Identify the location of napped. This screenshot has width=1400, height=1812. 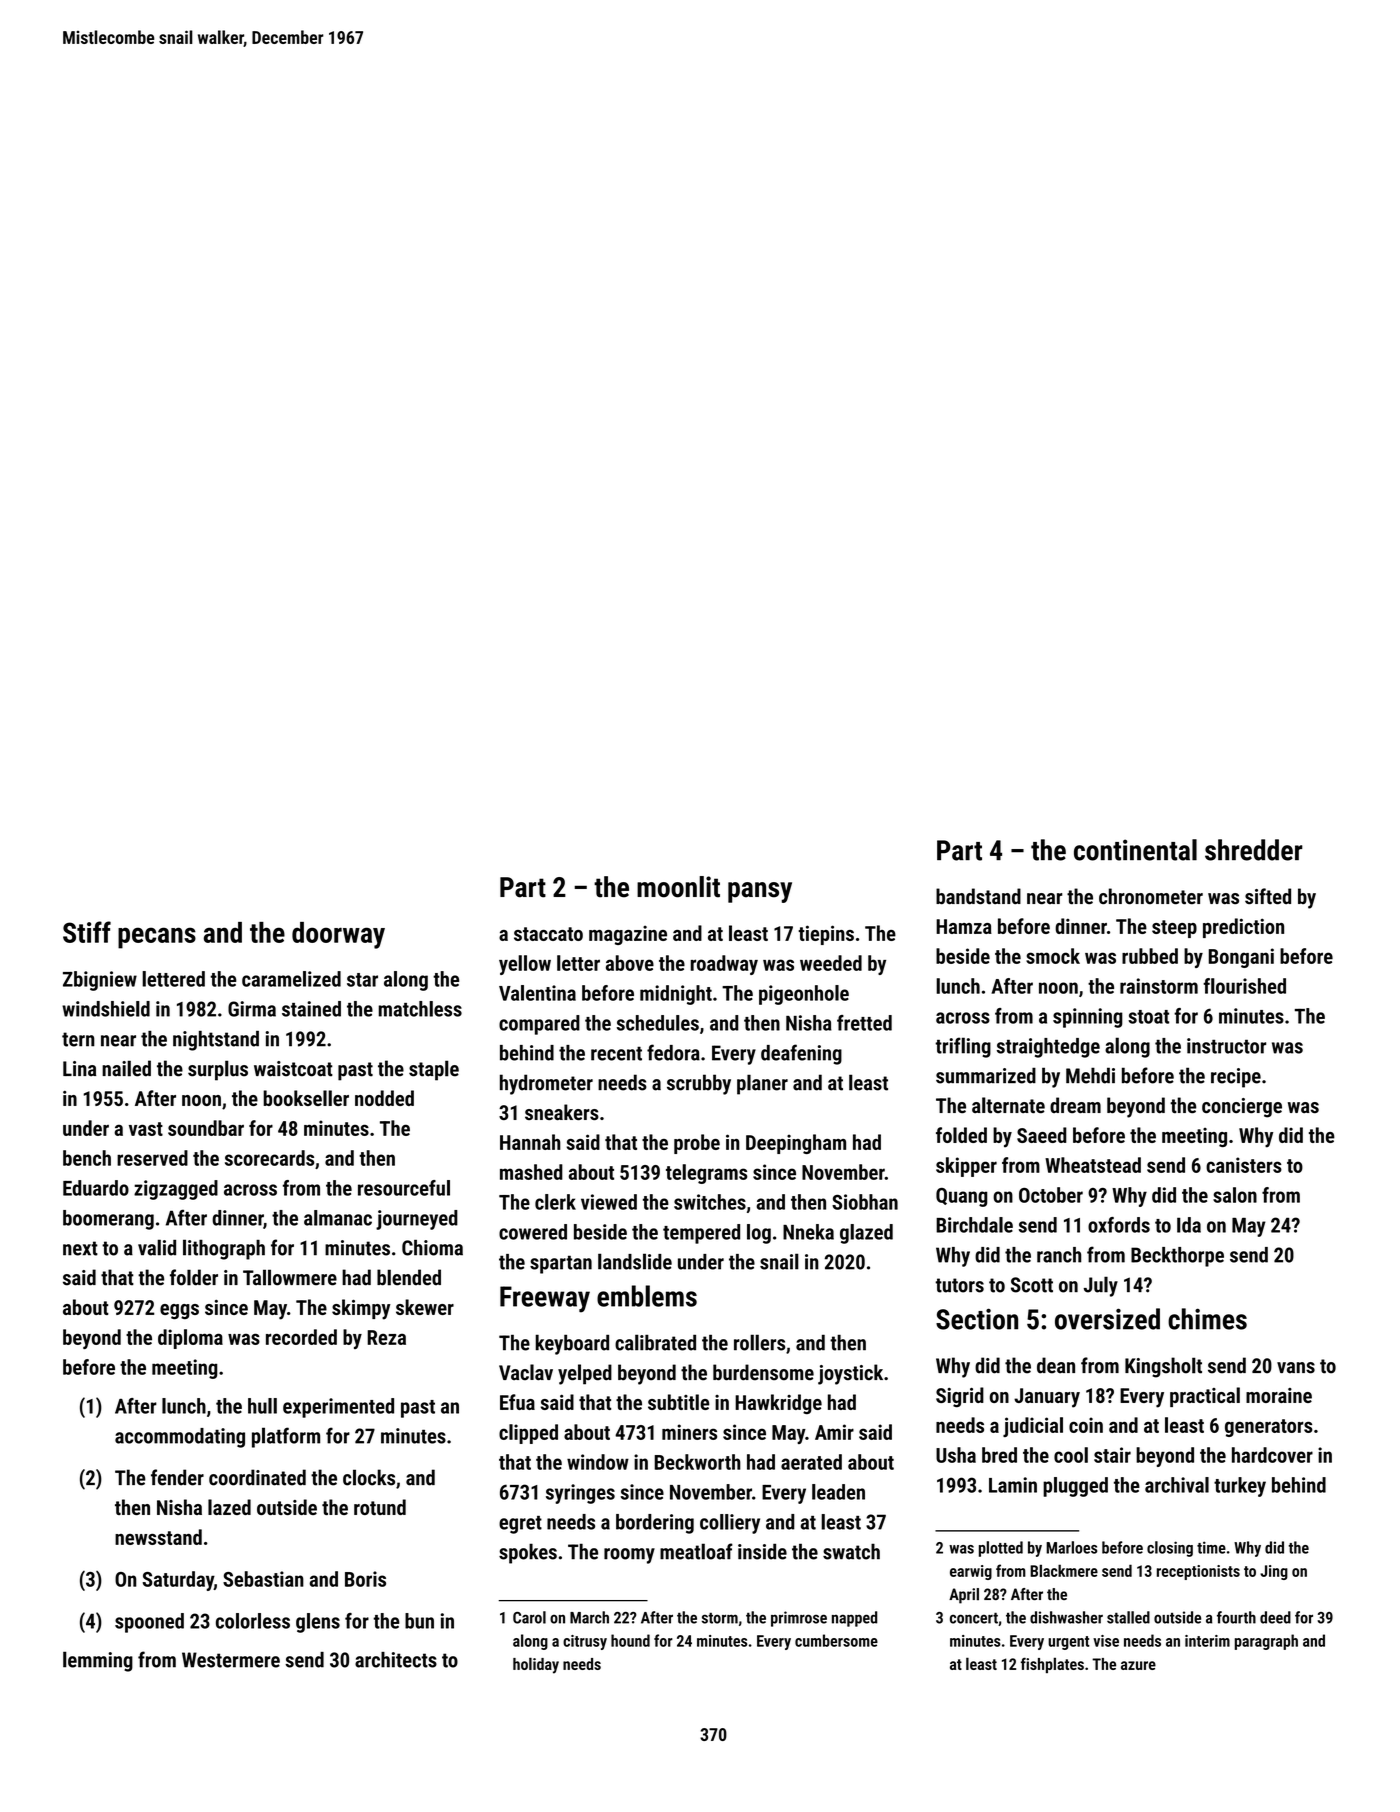
(854, 1619).
